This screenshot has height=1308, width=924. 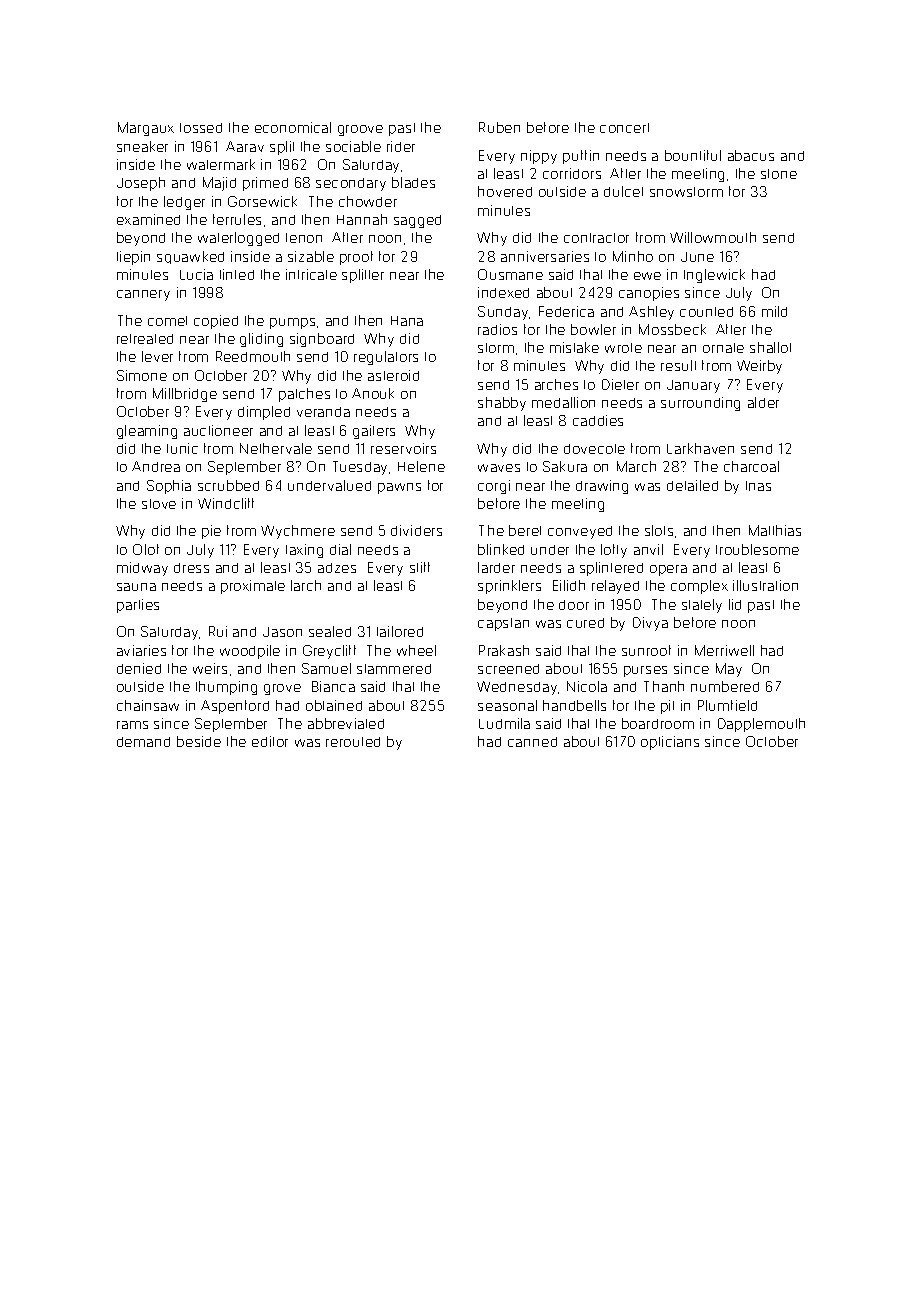 I want to click on mistake, so click(x=574, y=347).
